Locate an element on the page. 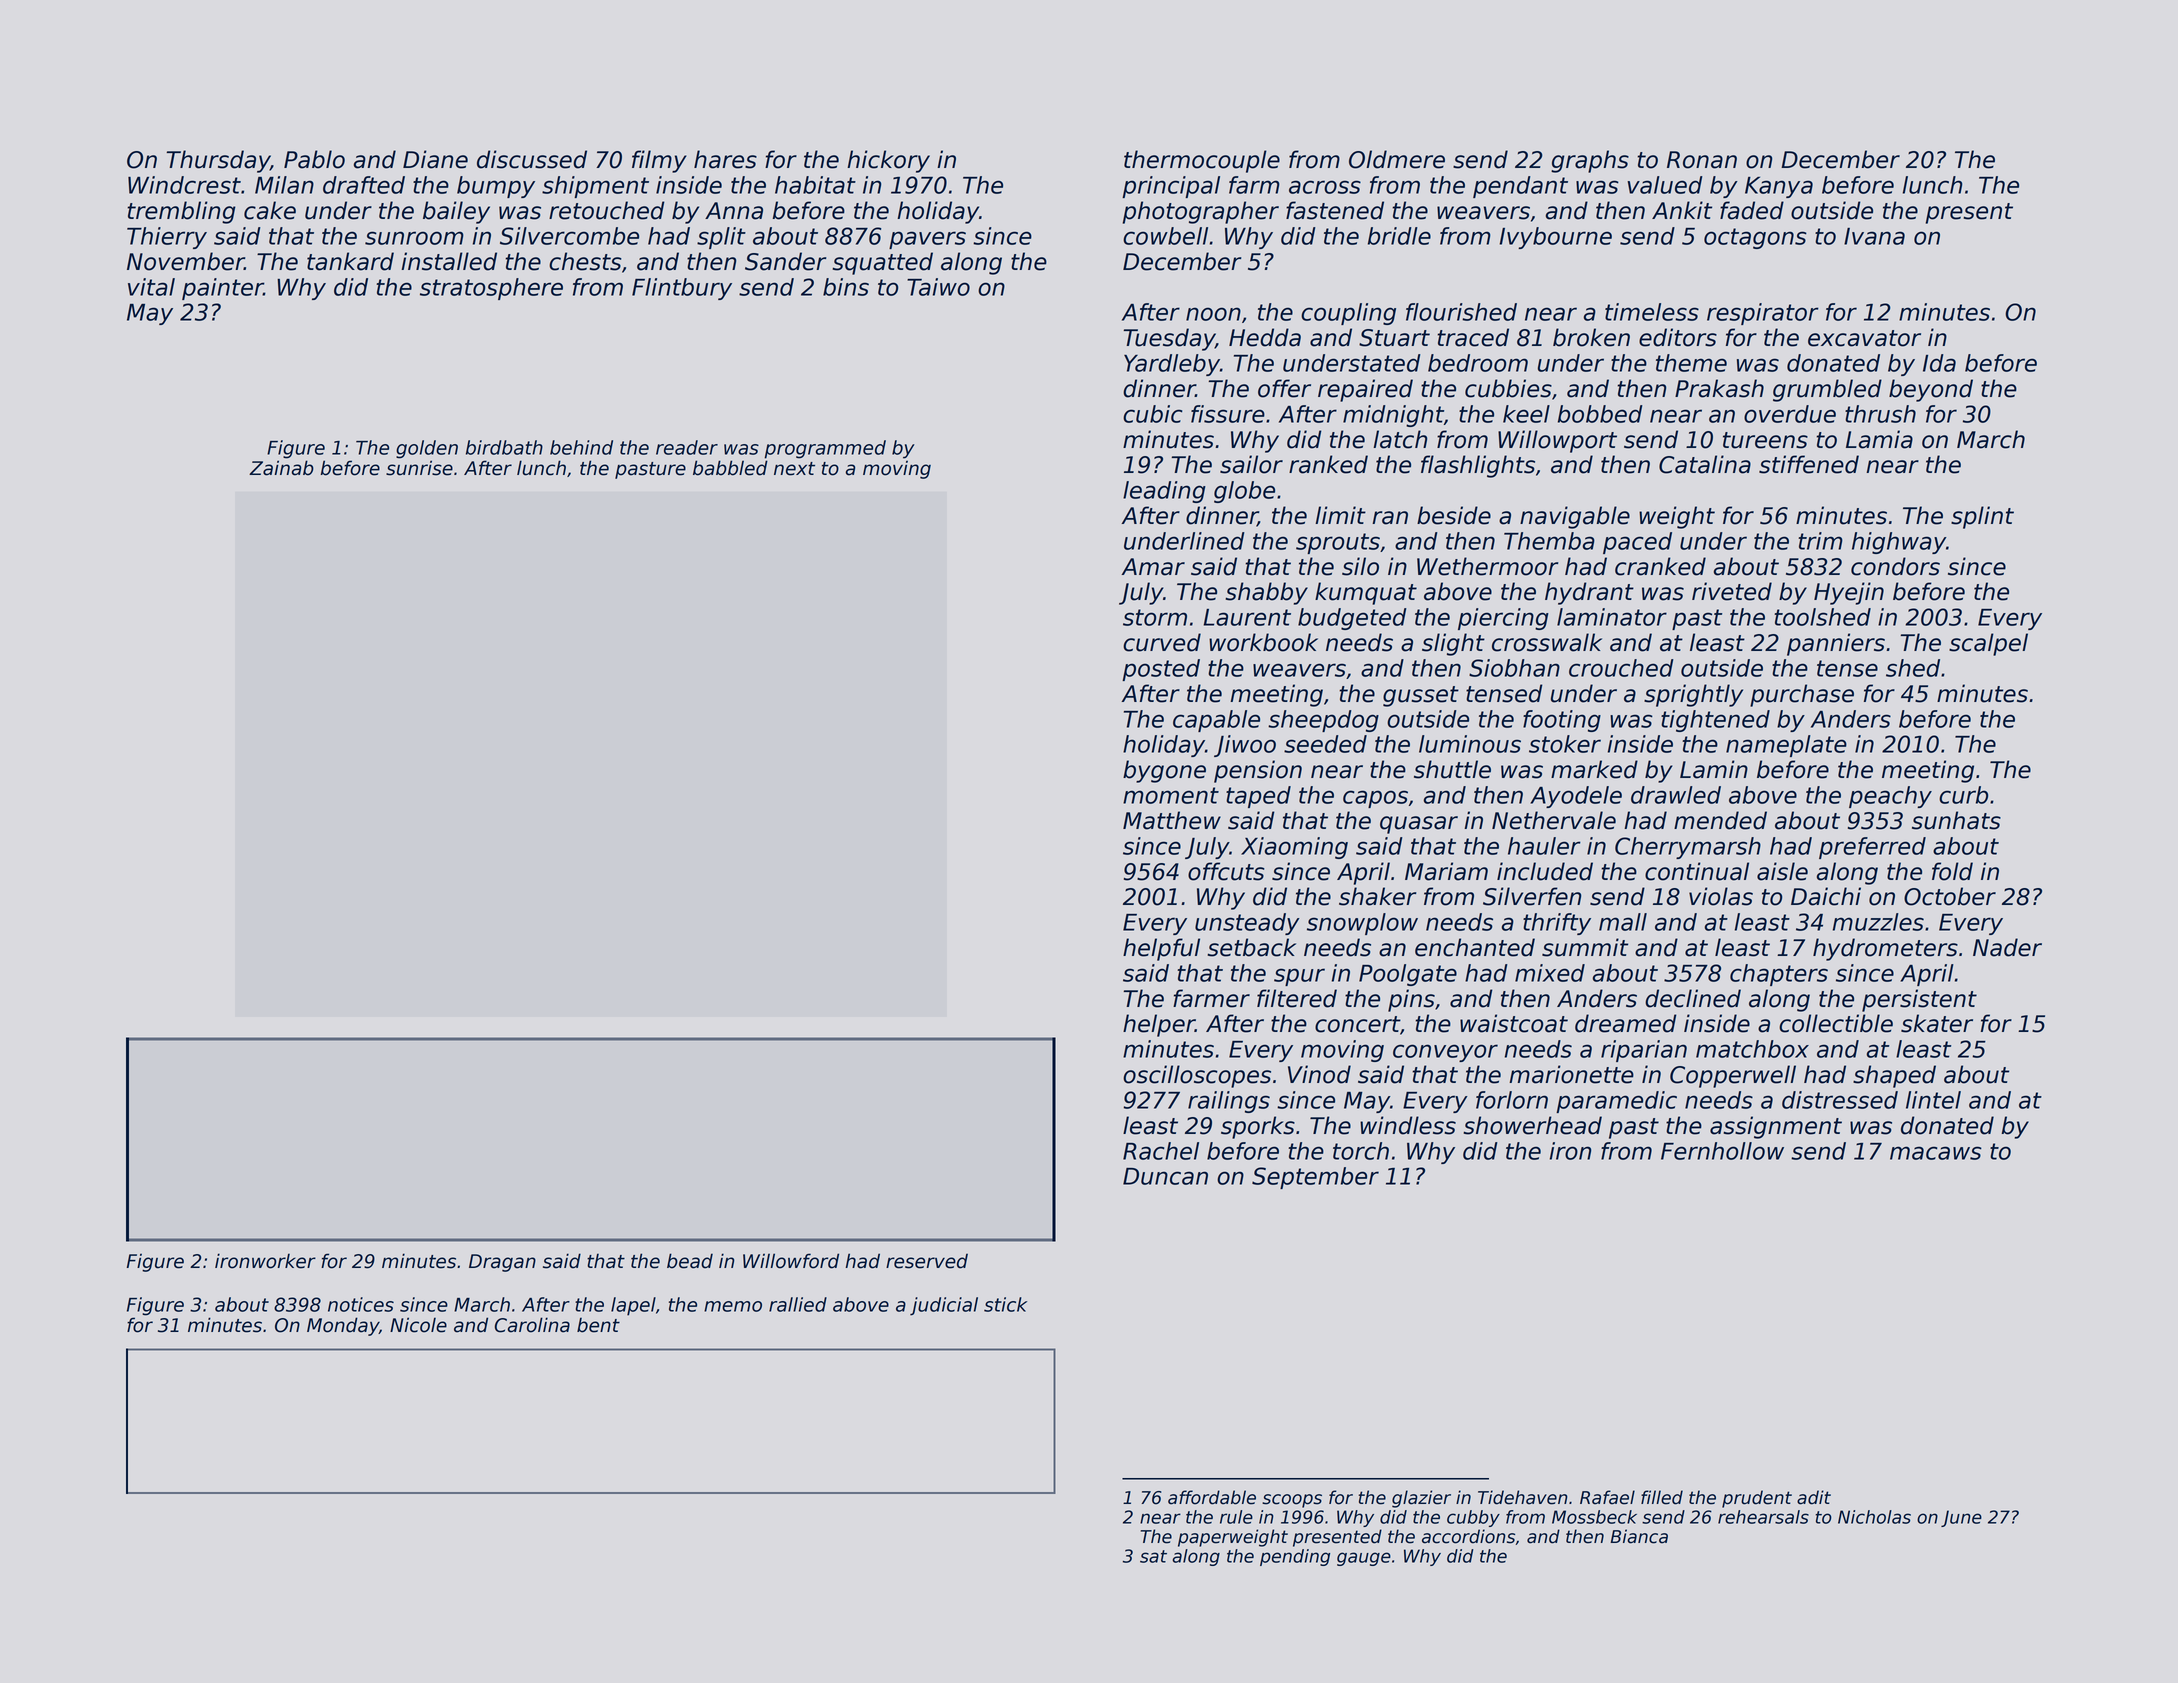  sat is located at coordinates (1153, 1556).
